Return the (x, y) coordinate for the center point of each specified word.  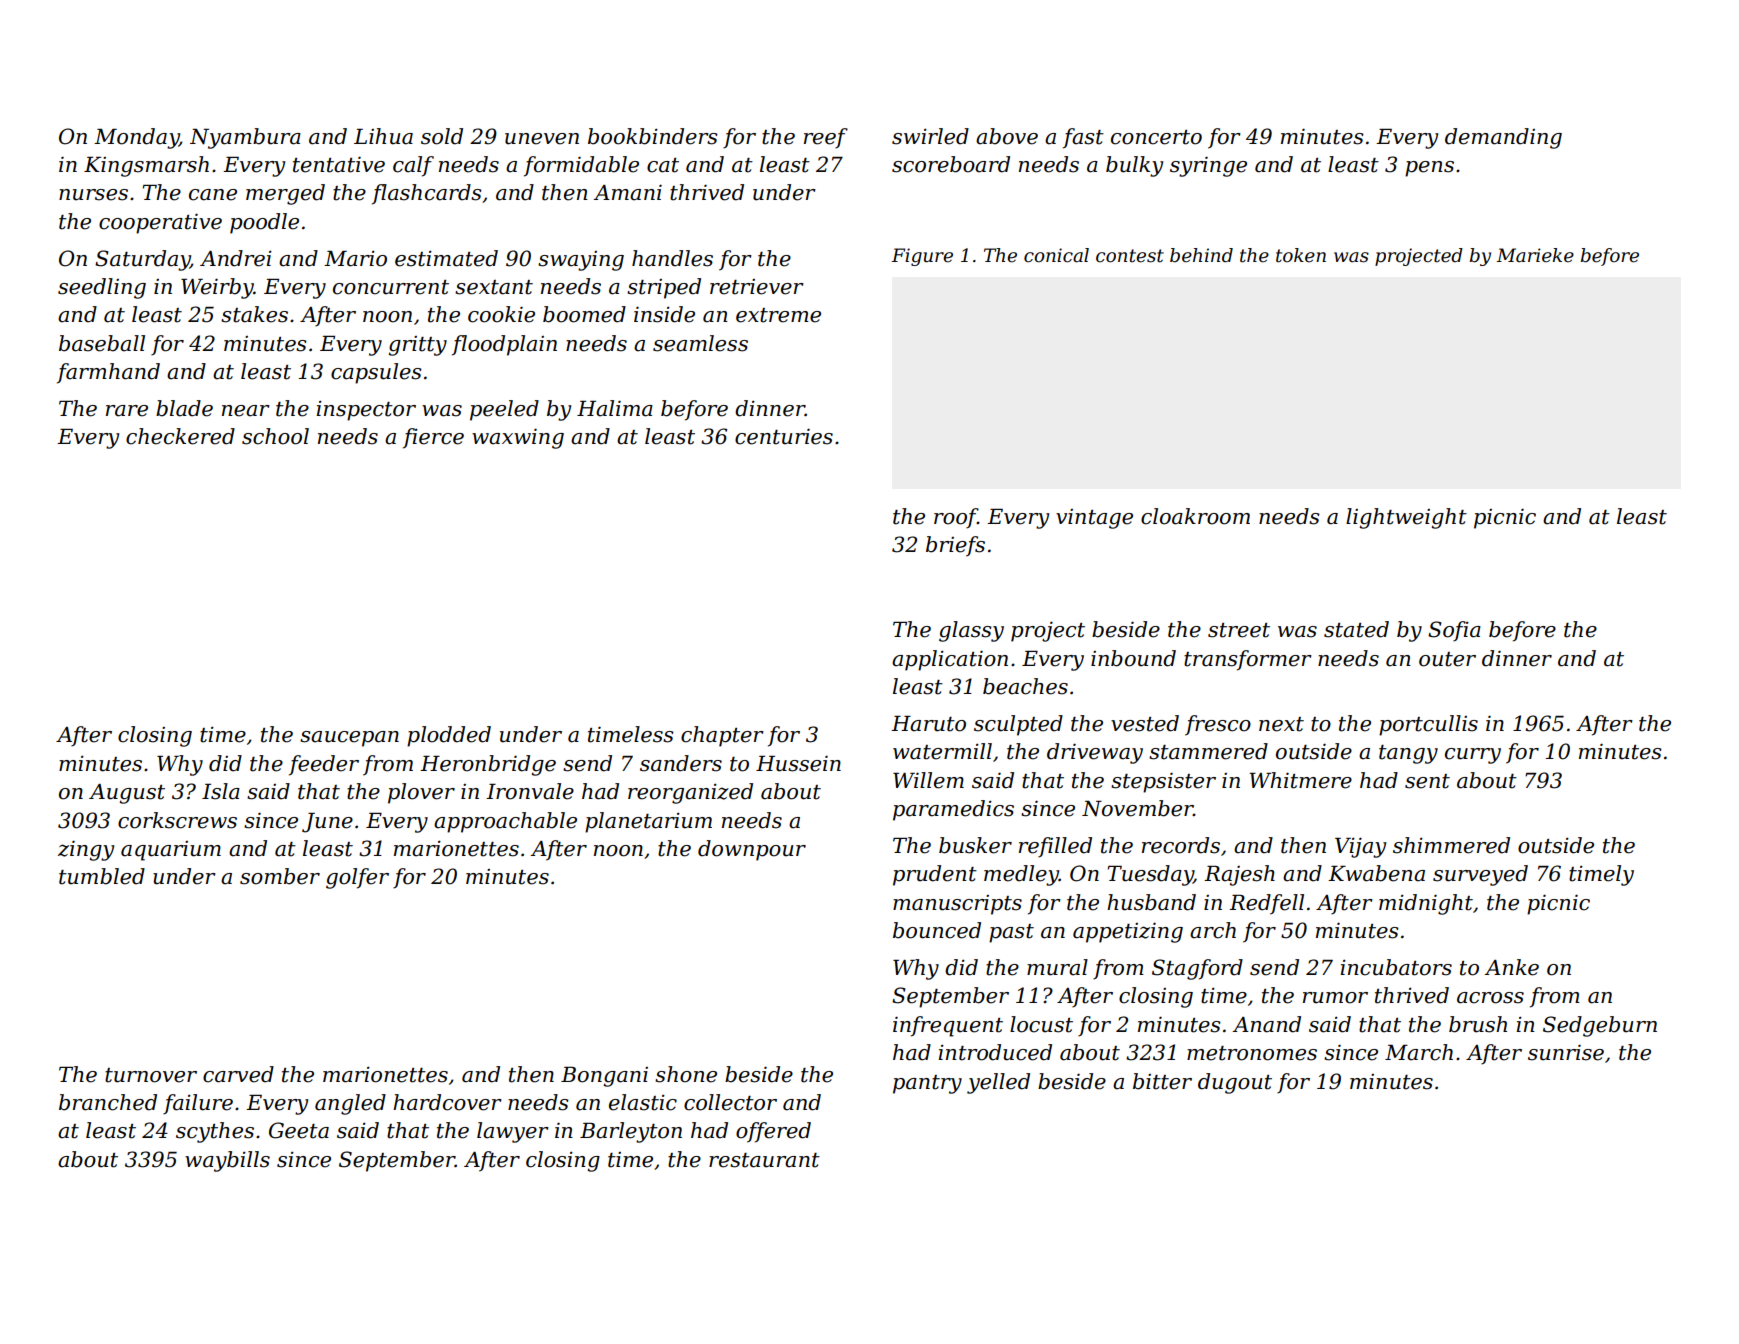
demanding (1503, 138)
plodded (449, 736)
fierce (433, 438)
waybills (227, 1161)
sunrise (1566, 1052)
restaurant (764, 1160)
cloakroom (1195, 516)
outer (1447, 659)
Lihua (383, 136)
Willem (928, 780)
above (1007, 136)
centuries (784, 436)
